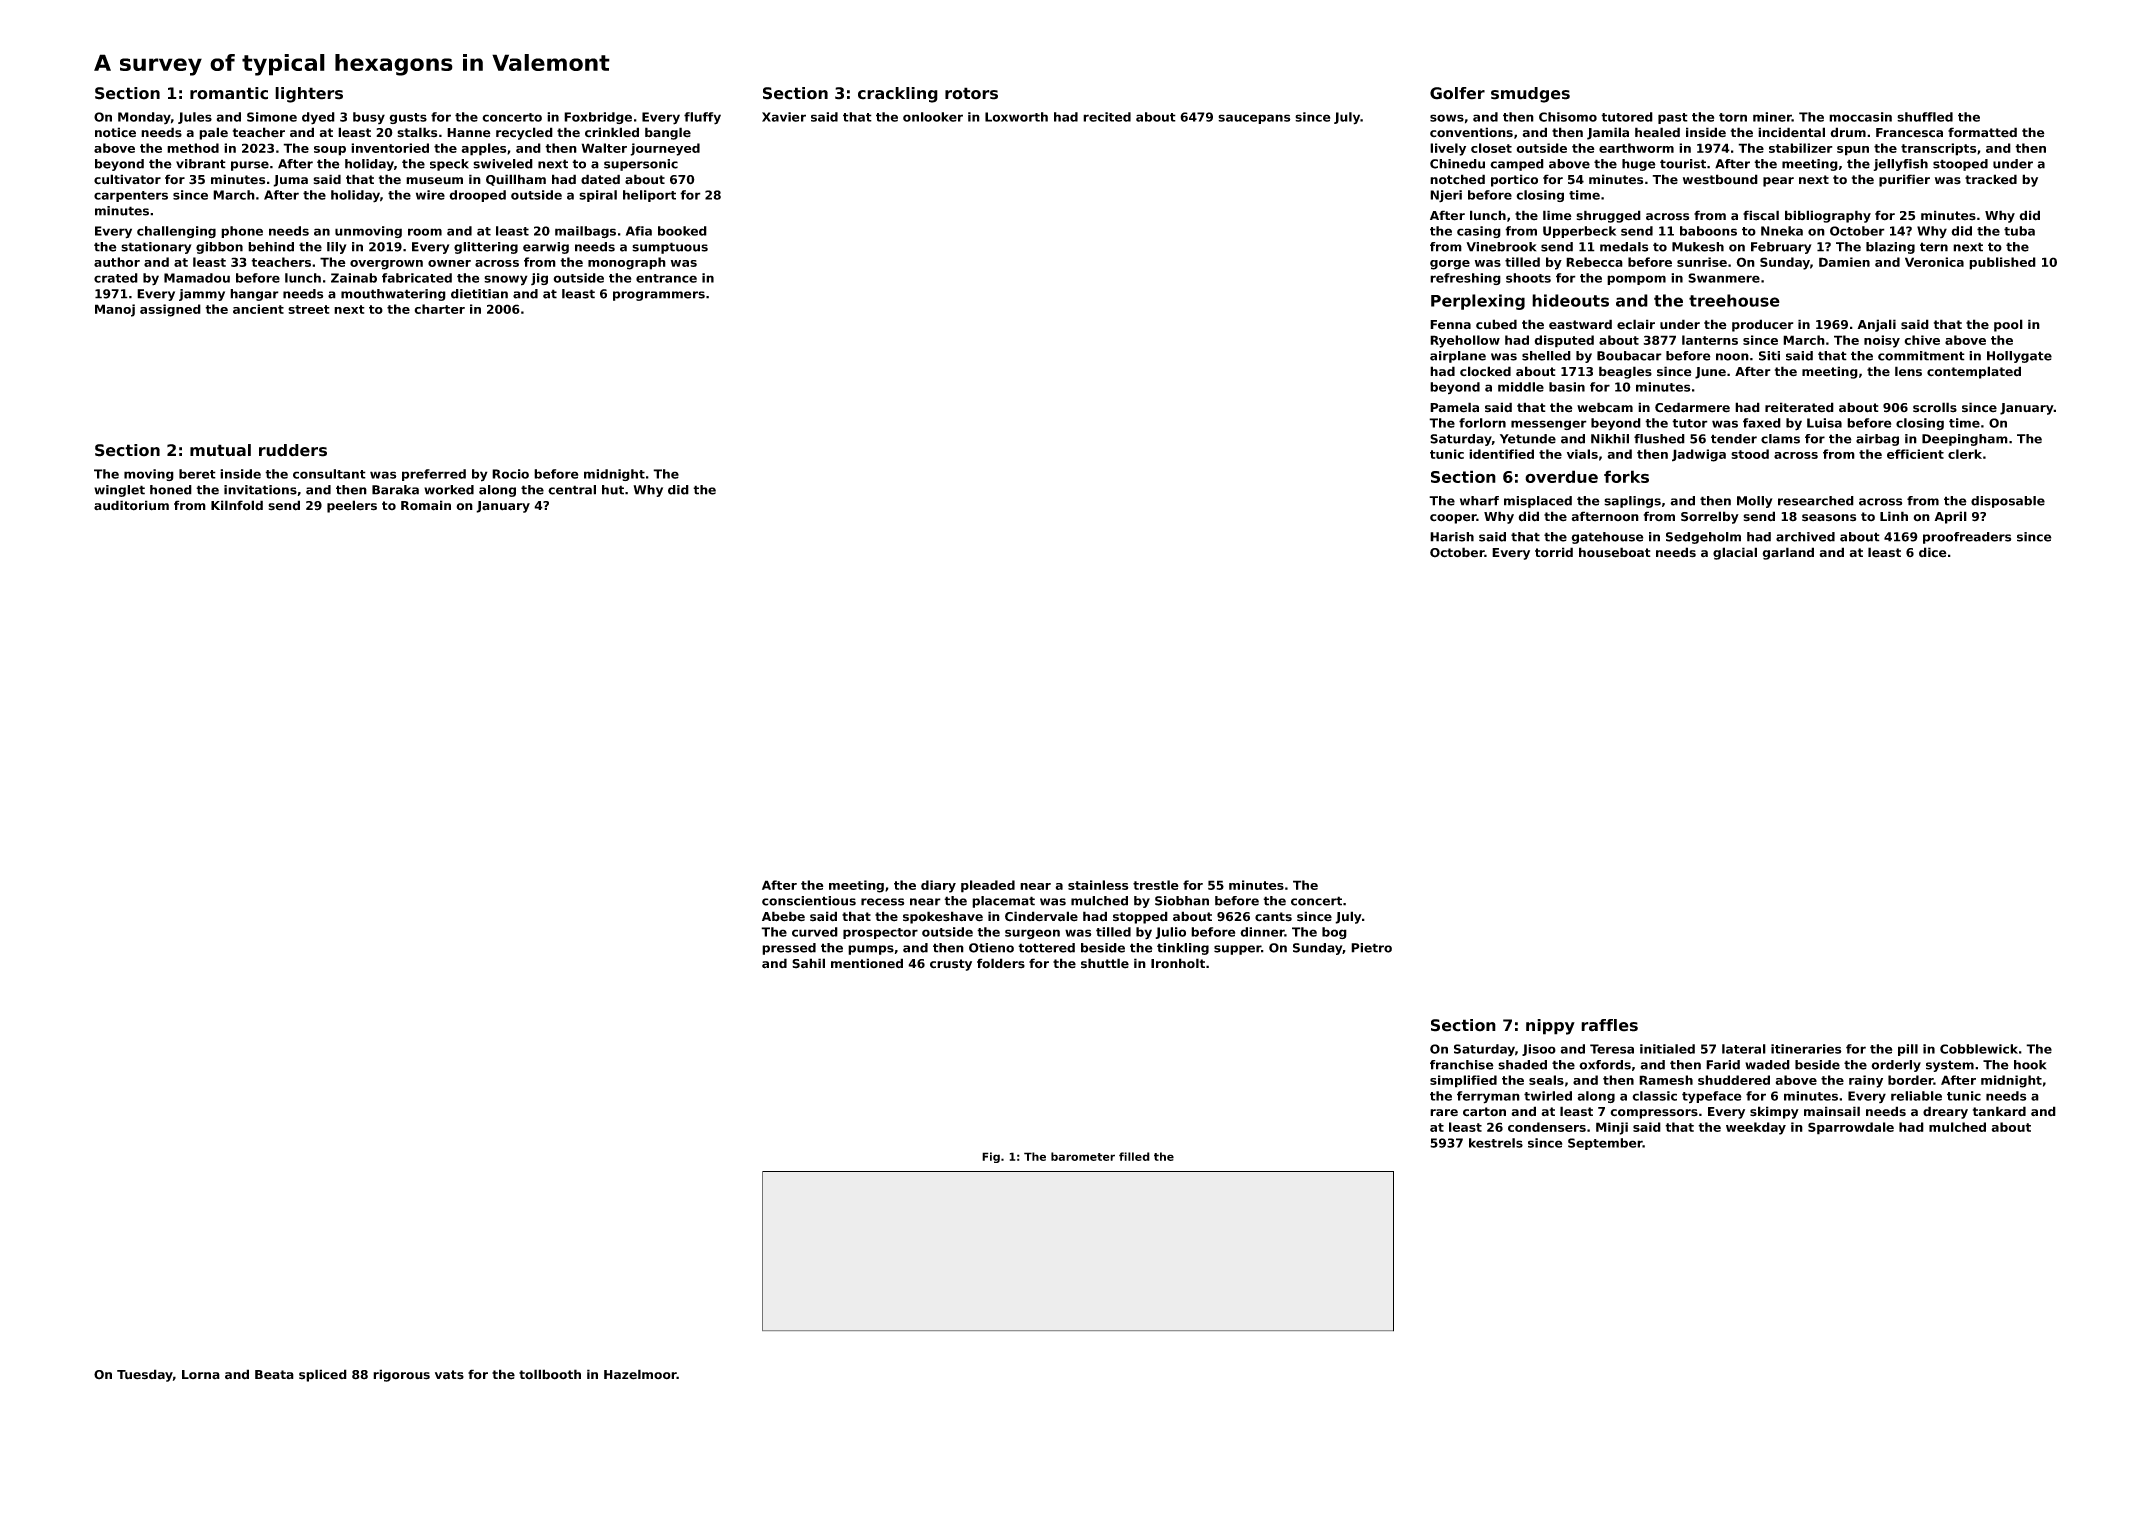  I want to click on Tuesday, so click(145, 1375).
